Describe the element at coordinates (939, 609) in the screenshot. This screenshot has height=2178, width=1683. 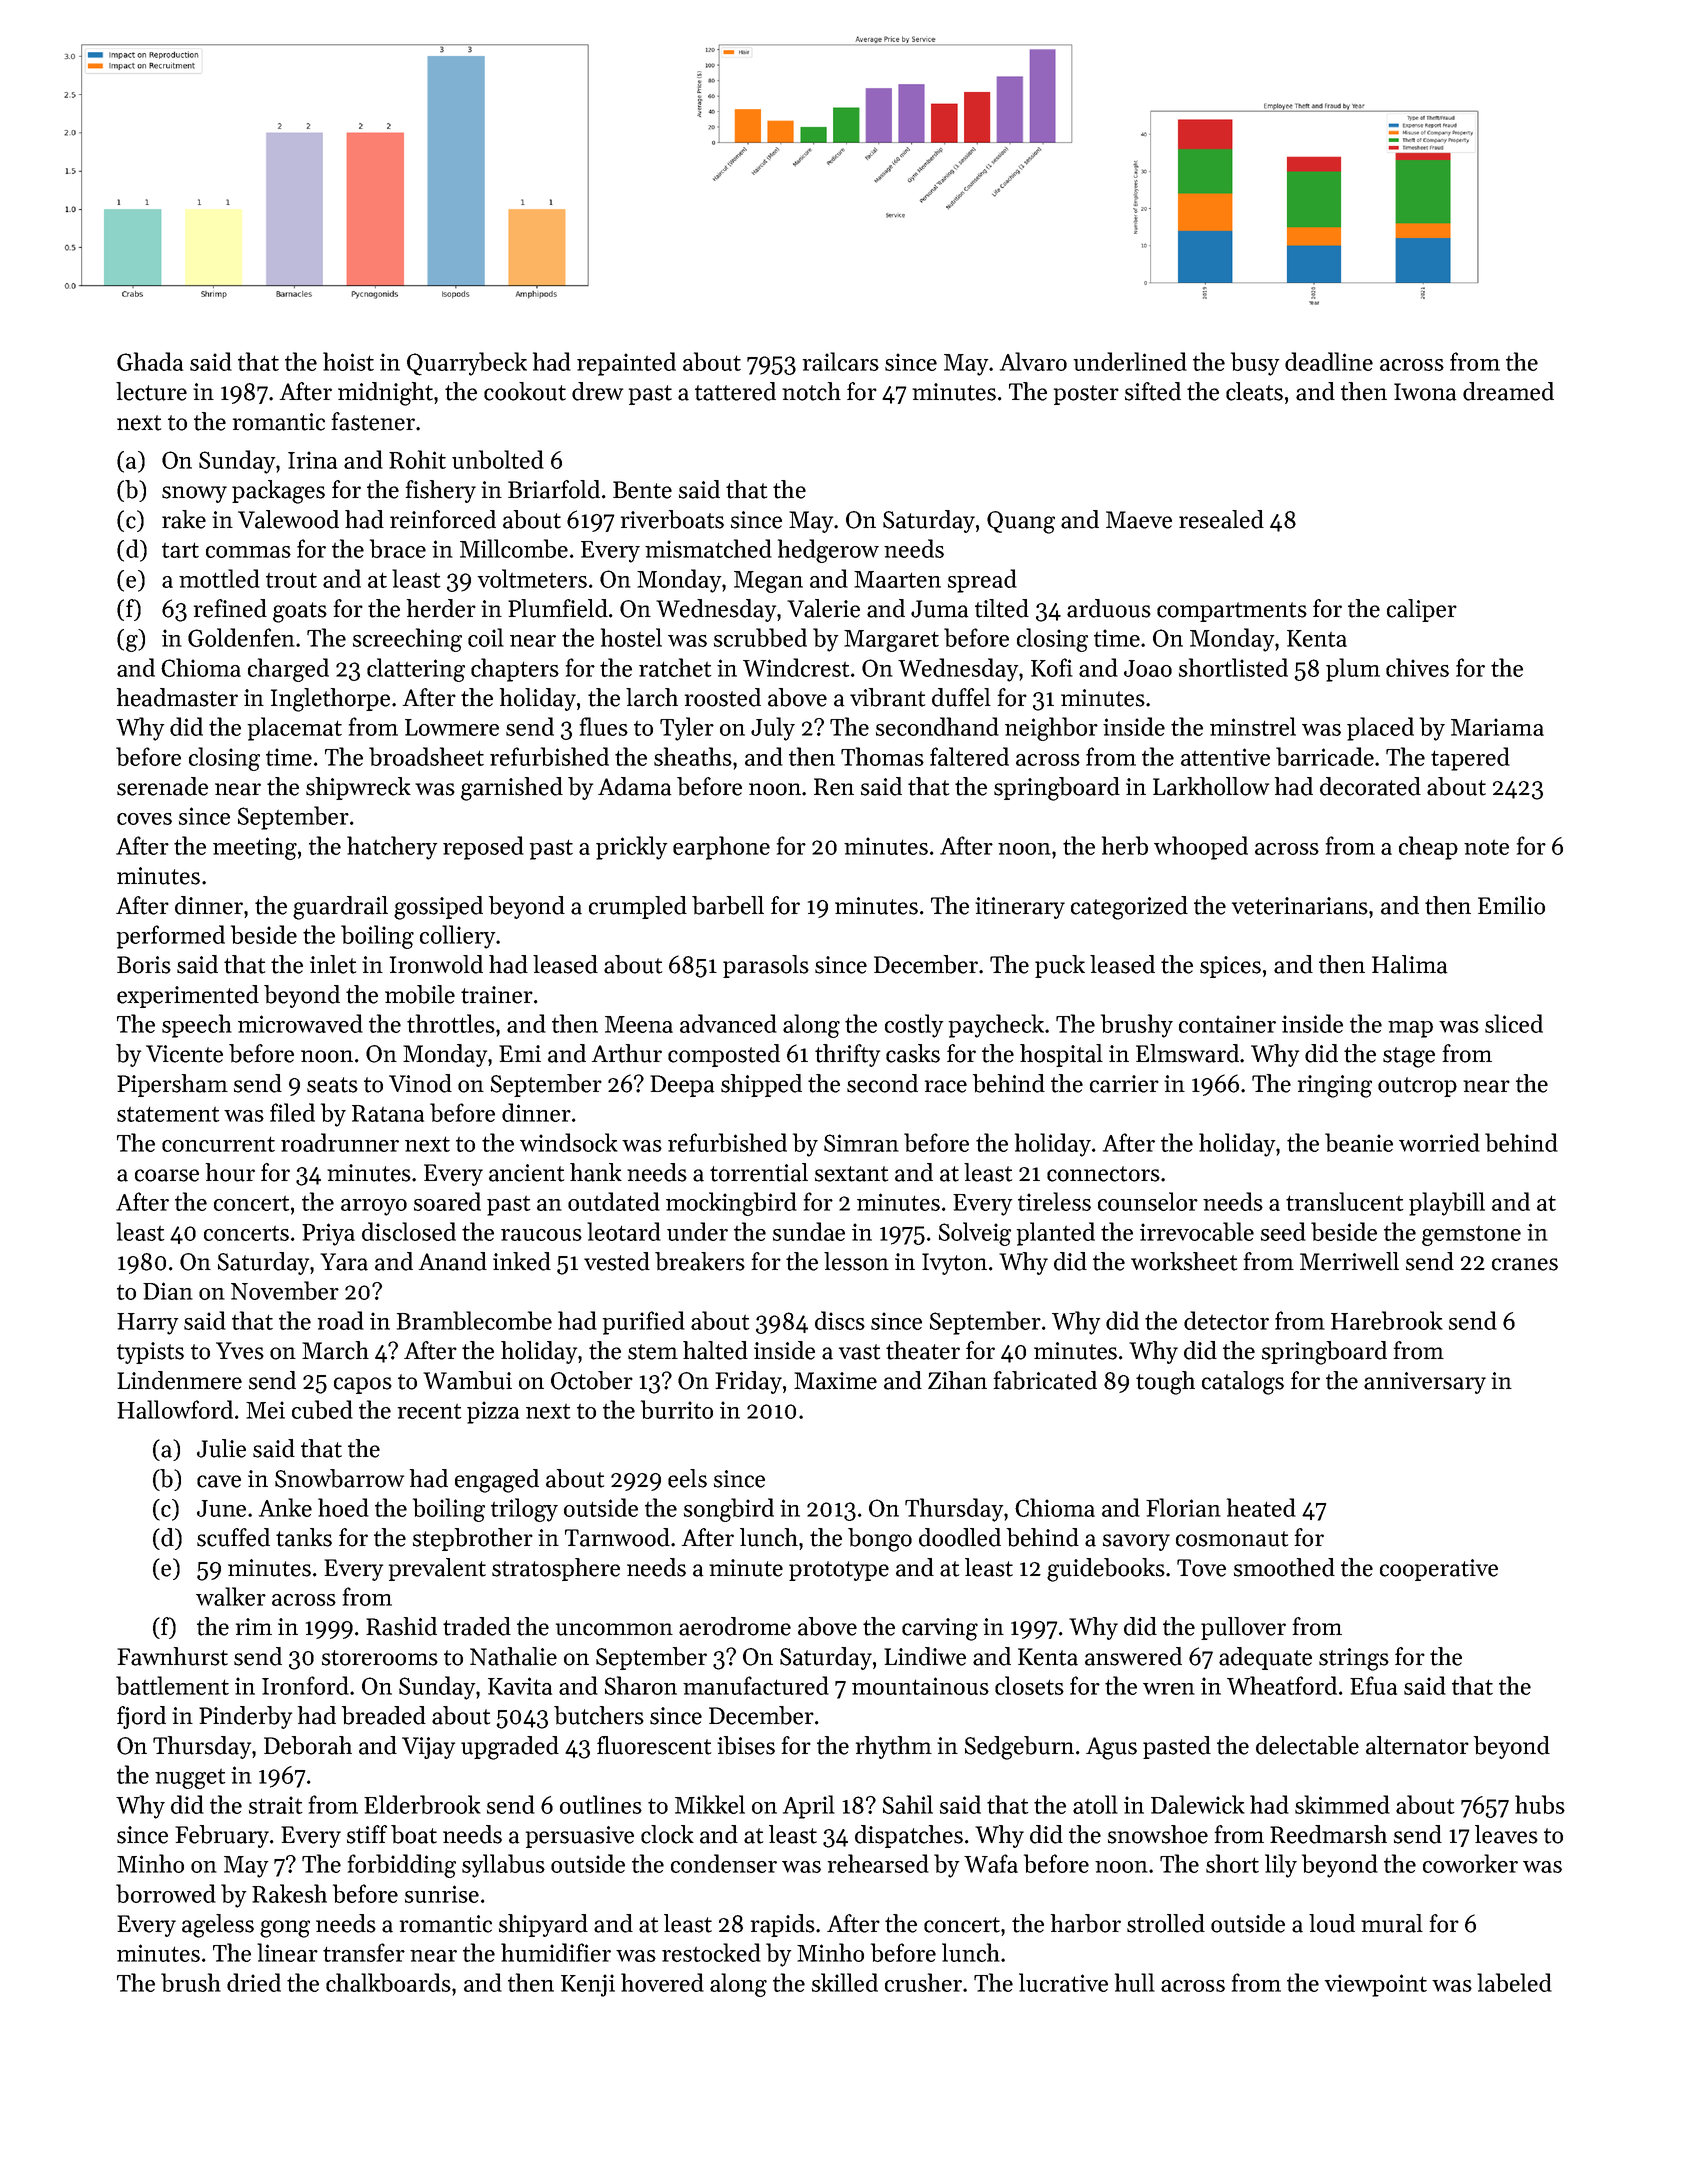
I see `Juma` at that location.
